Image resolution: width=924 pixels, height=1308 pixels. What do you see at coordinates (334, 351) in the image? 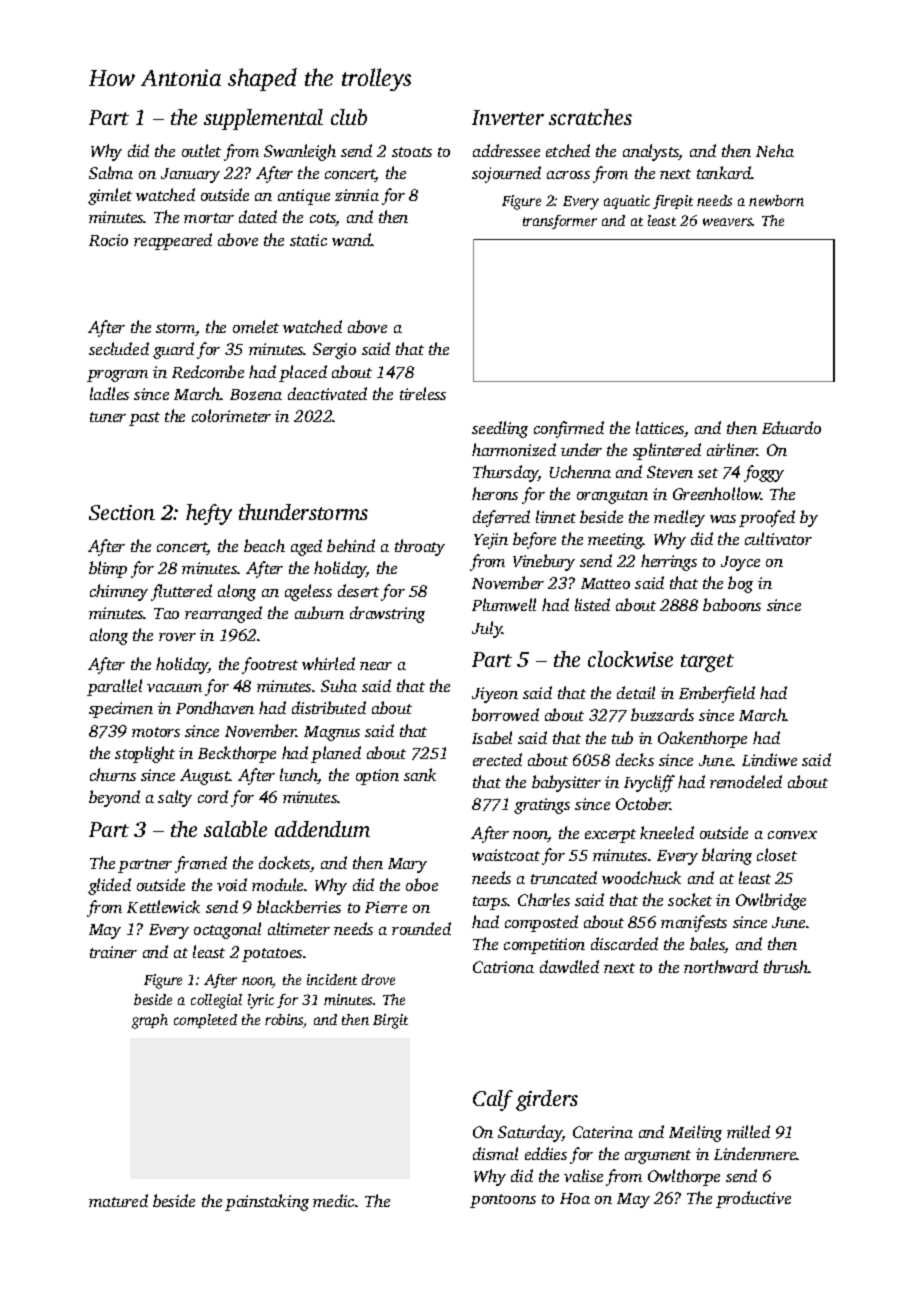
I see `Sergio` at bounding box center [334, 351].
